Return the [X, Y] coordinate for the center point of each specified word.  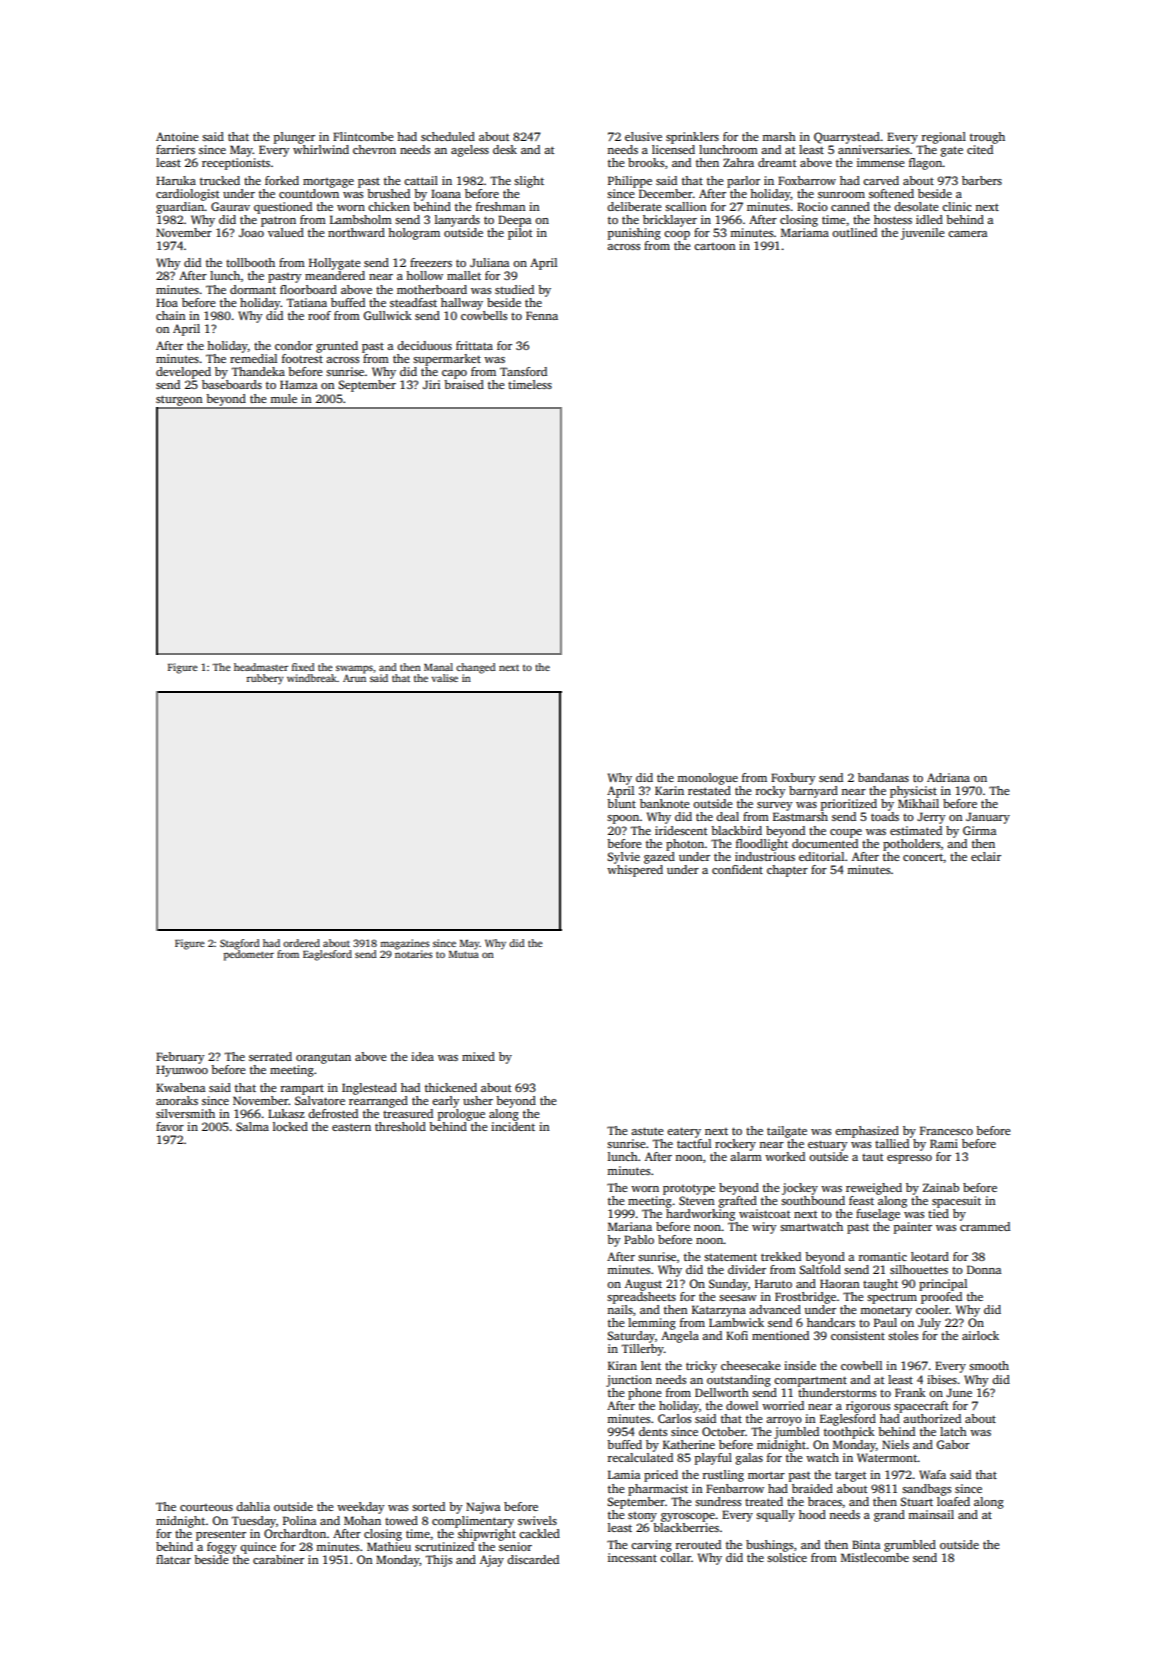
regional [944, 138]
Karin [669, 790]
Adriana [948, 777]
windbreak [312, 678]
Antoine [177, 136]
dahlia [253, 1506]
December [666, 193]
